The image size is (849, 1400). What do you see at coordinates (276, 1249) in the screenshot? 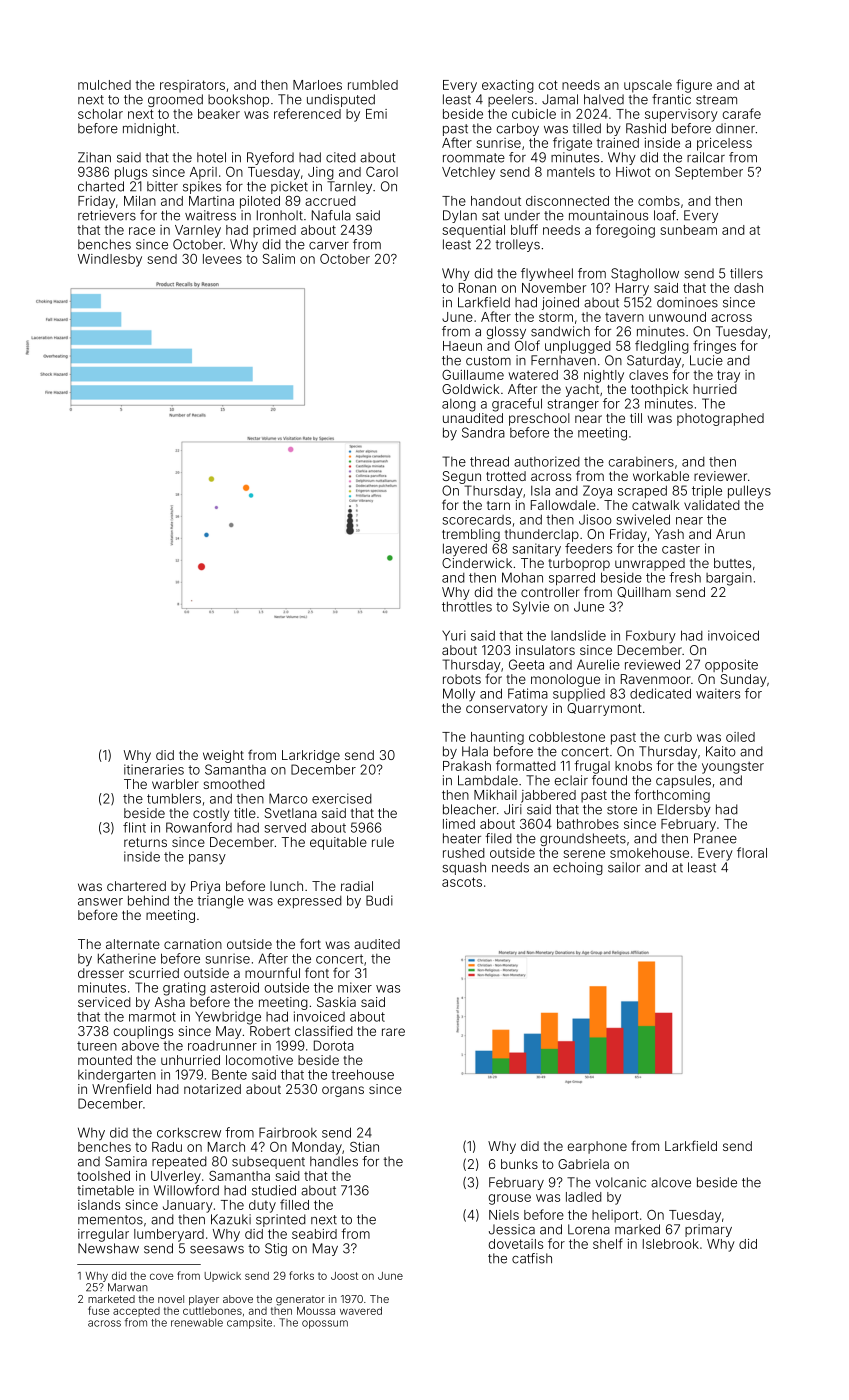
I see `Stig` at bounding box center [276, 1249].
